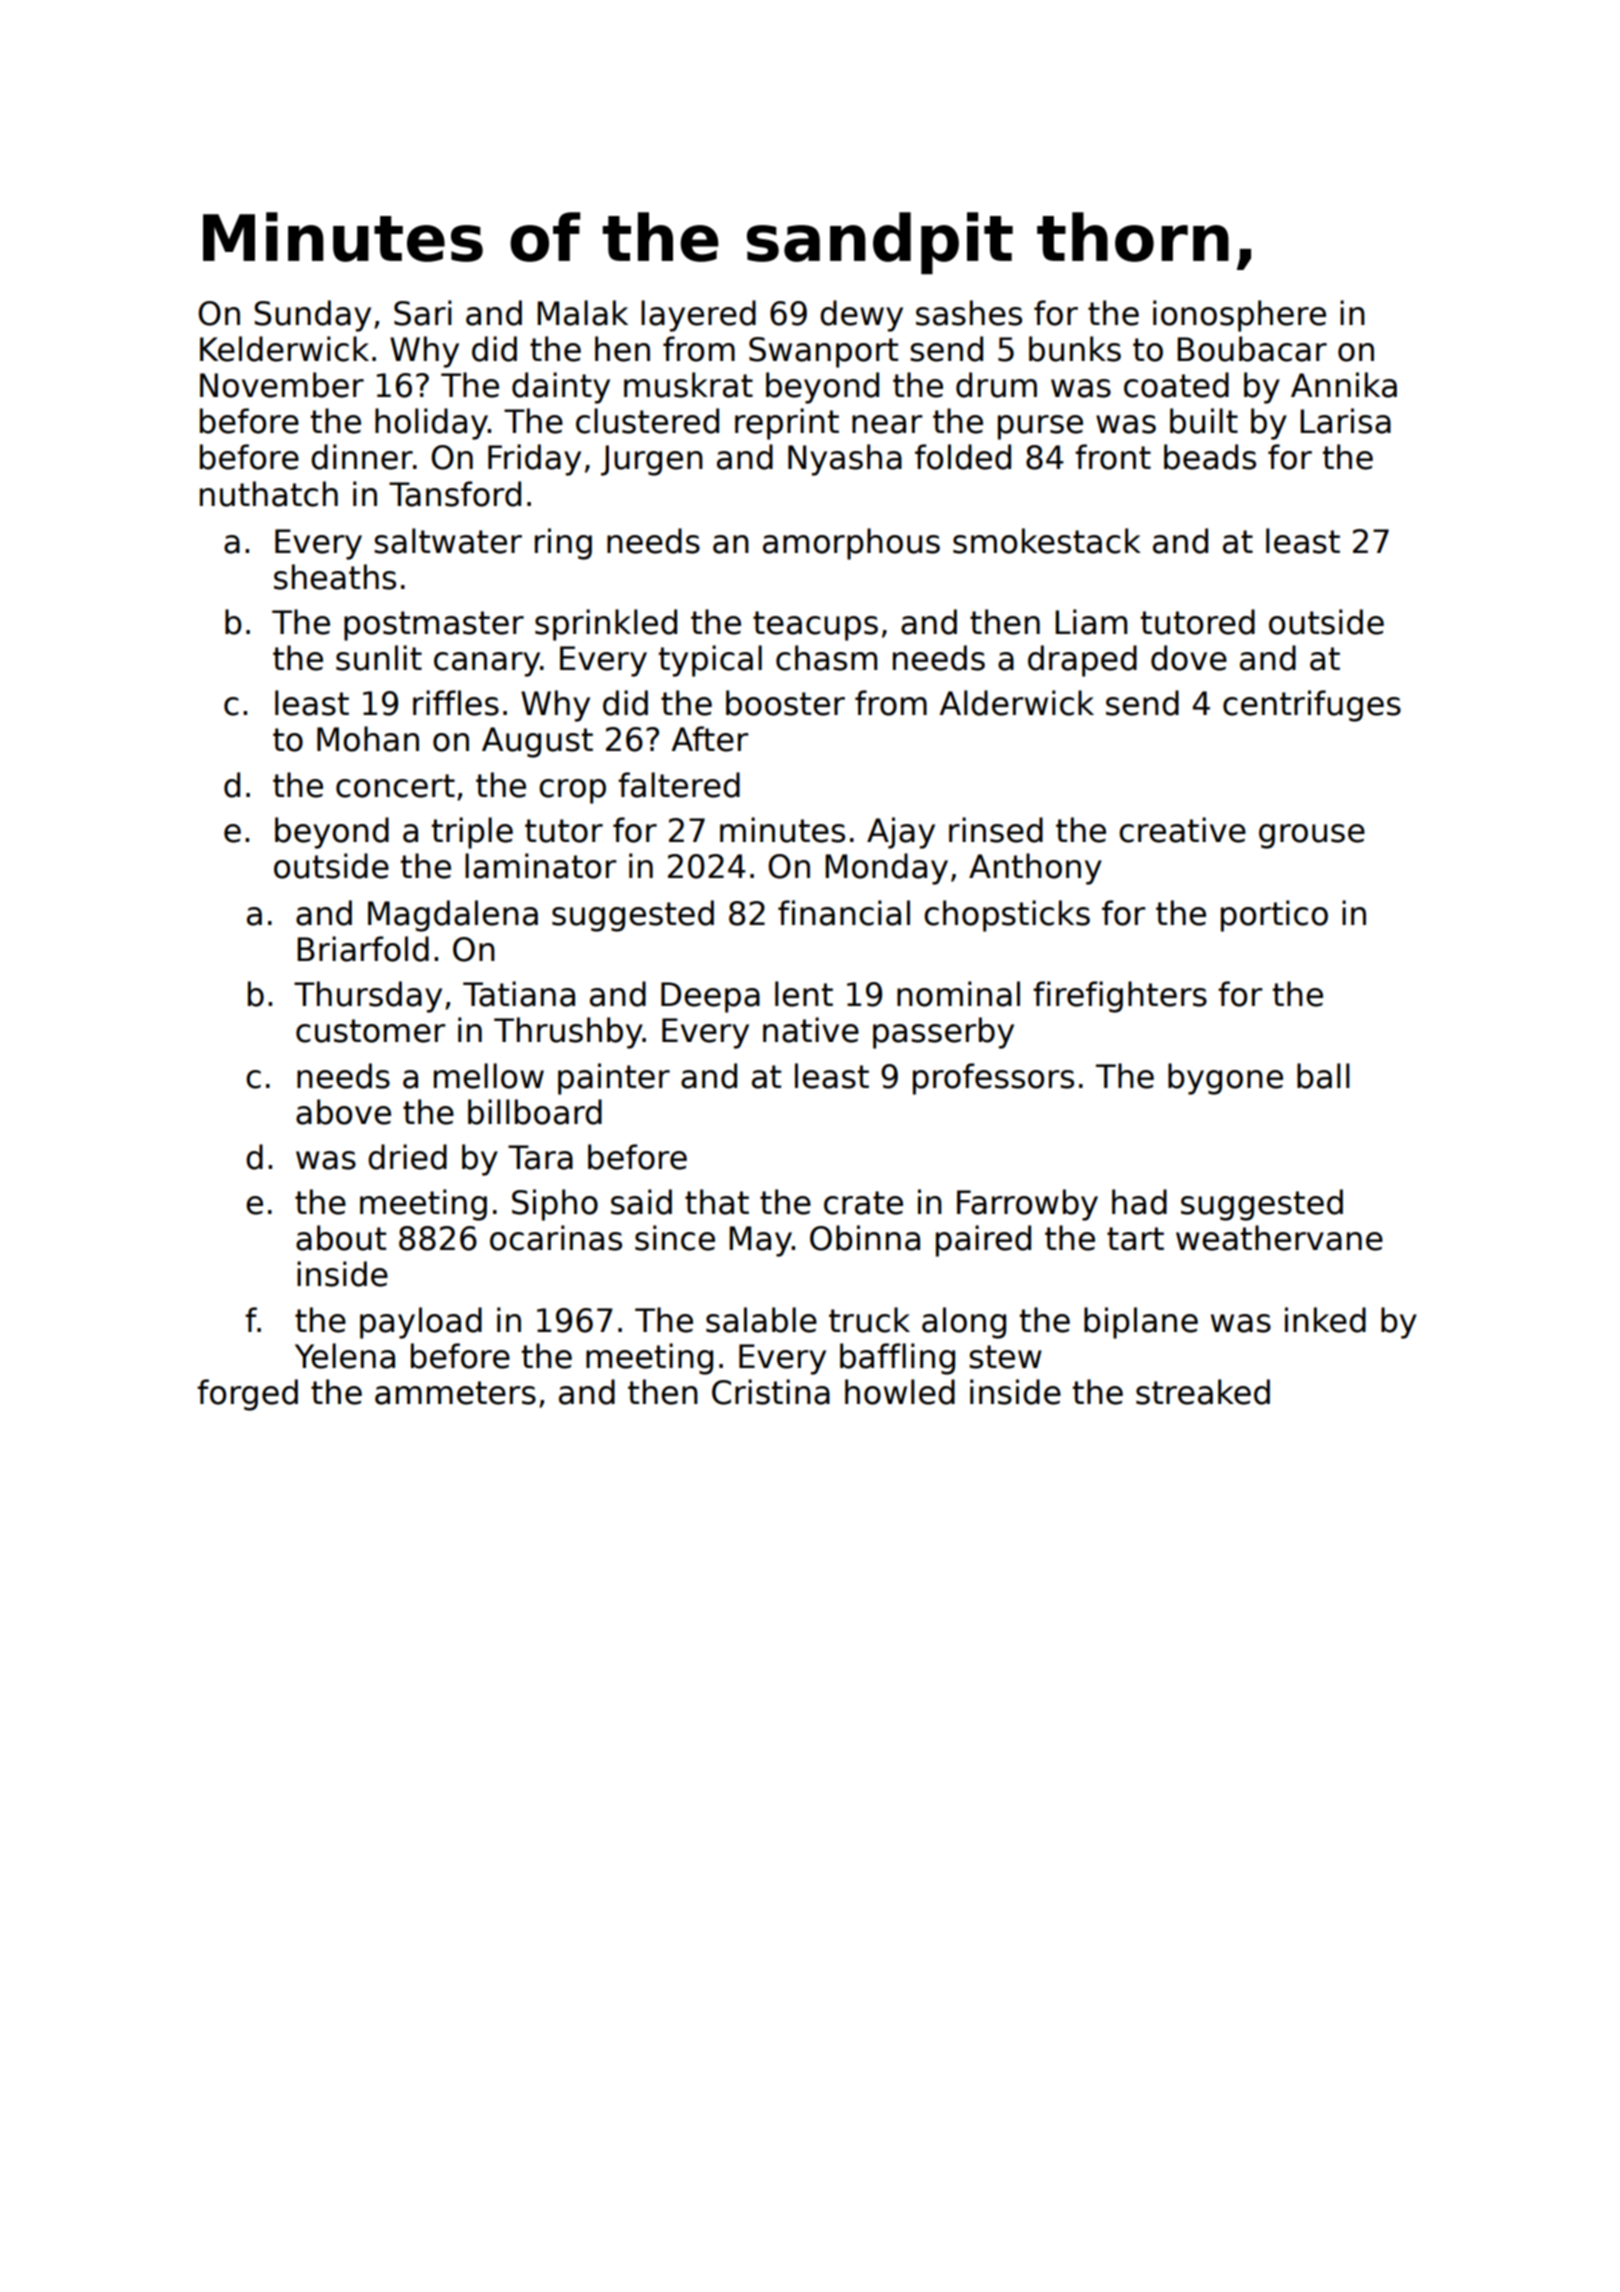  What do you see at coordinates (1345, 421) in the screenshot?
I see `Larisa` at bounding box center [1345, 421].
